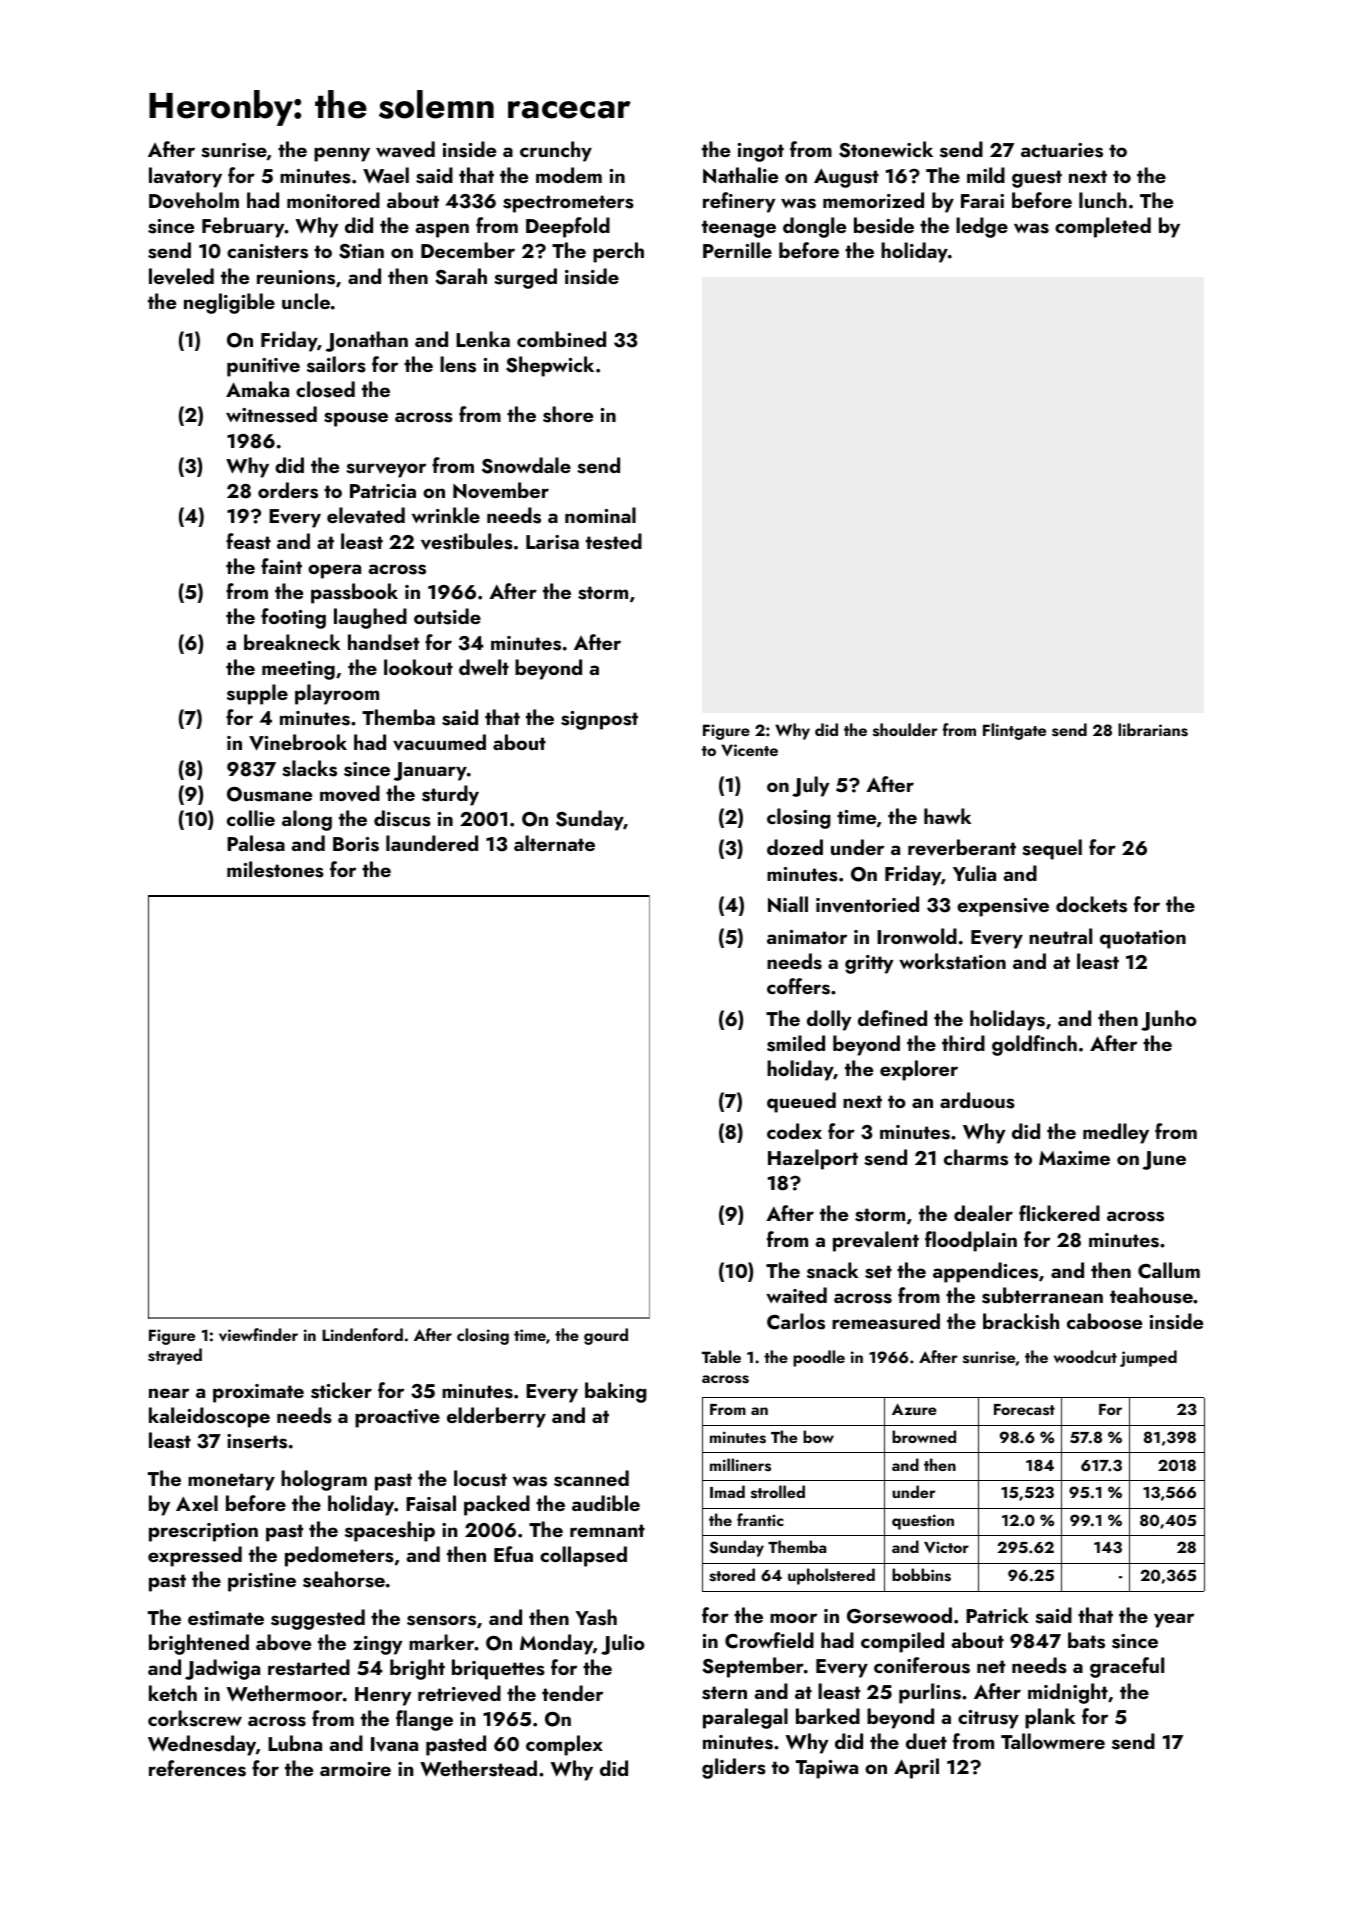  What do you see at coordinates (275, 869) in the image?
I see `milestones` at bounding box center [275, 869].
